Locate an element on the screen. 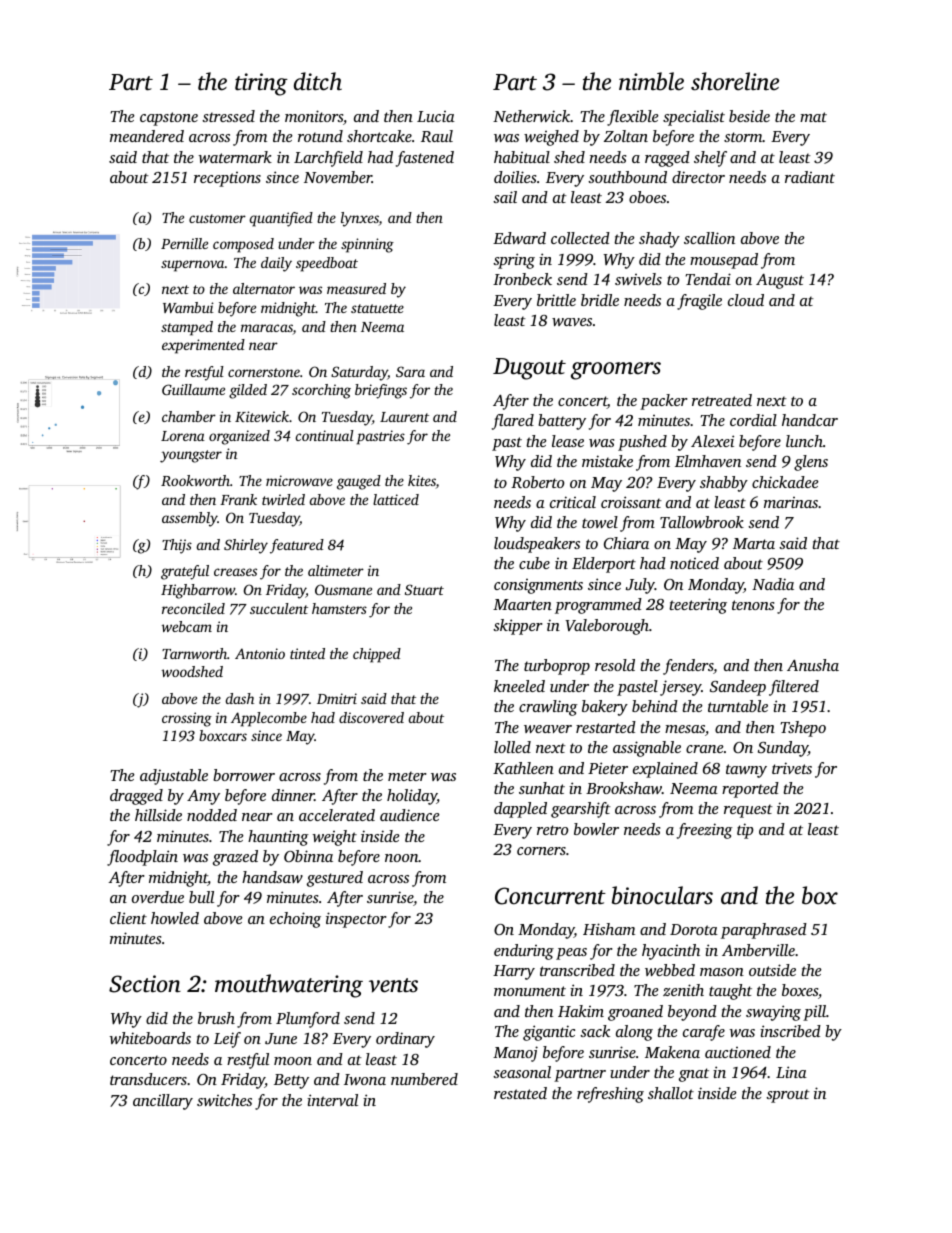  experimented is located at coordinates (203, 346).
